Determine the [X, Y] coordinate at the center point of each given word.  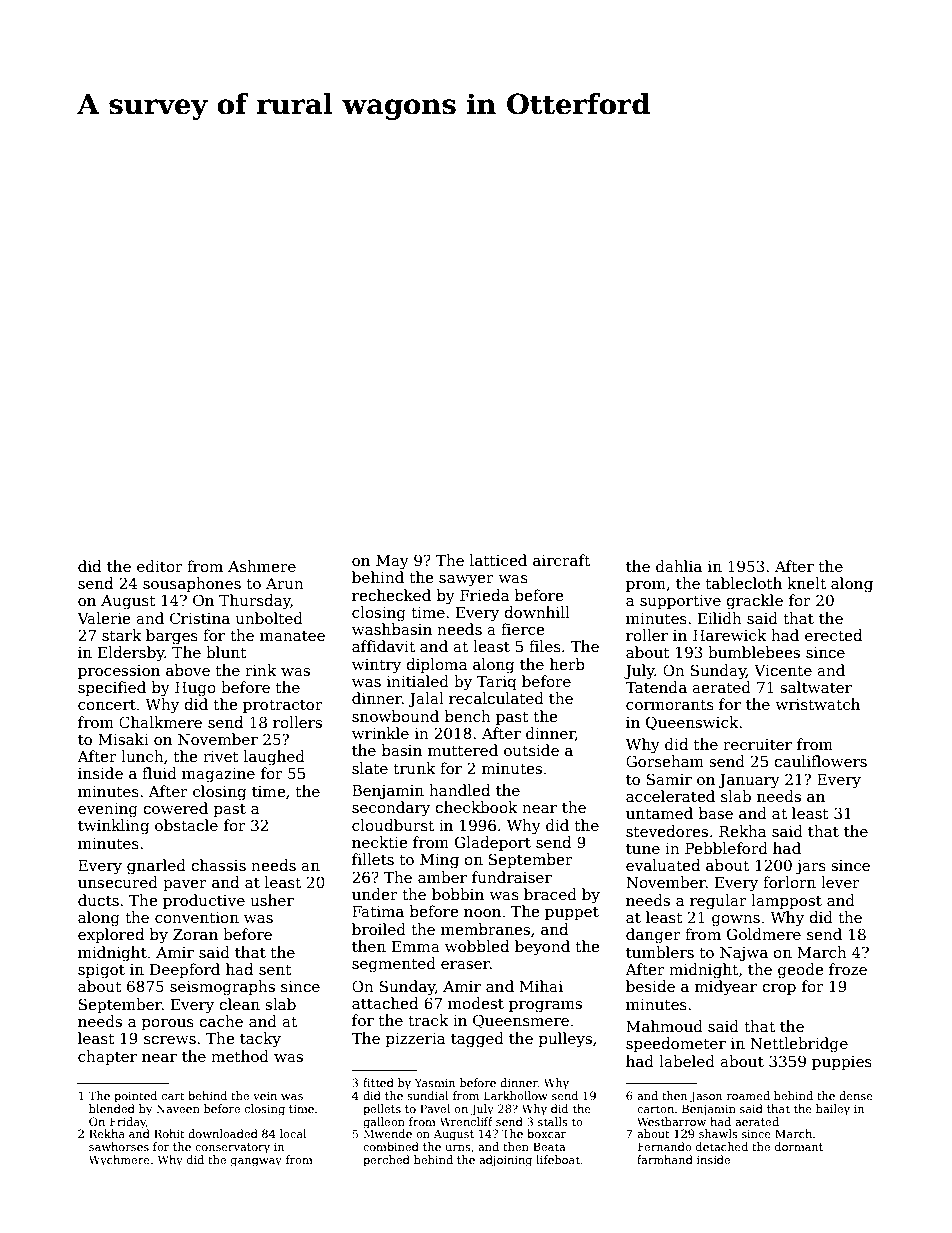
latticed [498, 560]
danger [653, 936]
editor [160, 566]
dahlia [679, 566]
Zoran [195, 934]
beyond [542, 948]
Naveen [178, 1108]
